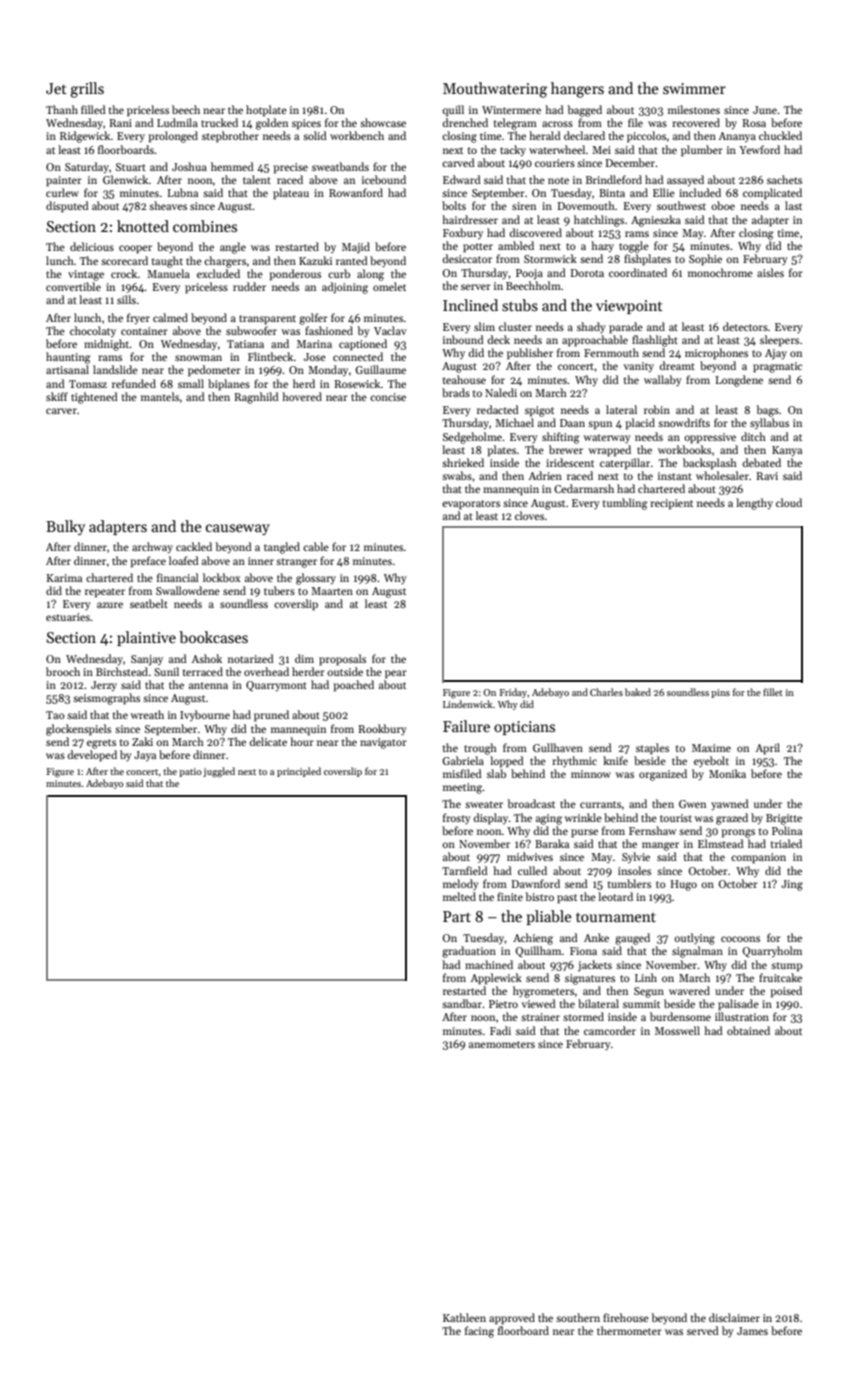 This screenshot has width=849, height=1400. I want to click on Kathleen, so click(464, 1317).
